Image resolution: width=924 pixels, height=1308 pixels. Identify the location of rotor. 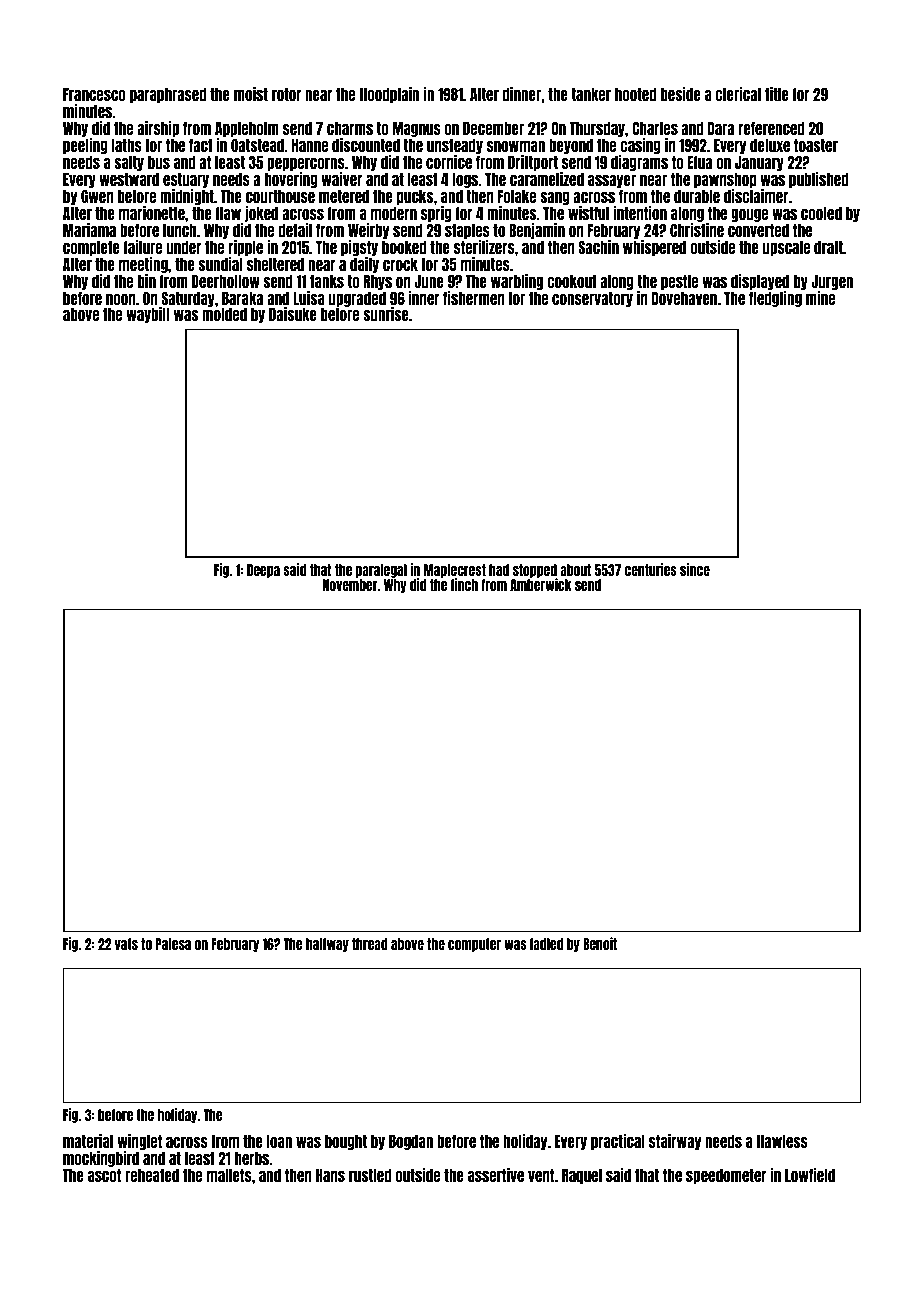
(287, 94).
